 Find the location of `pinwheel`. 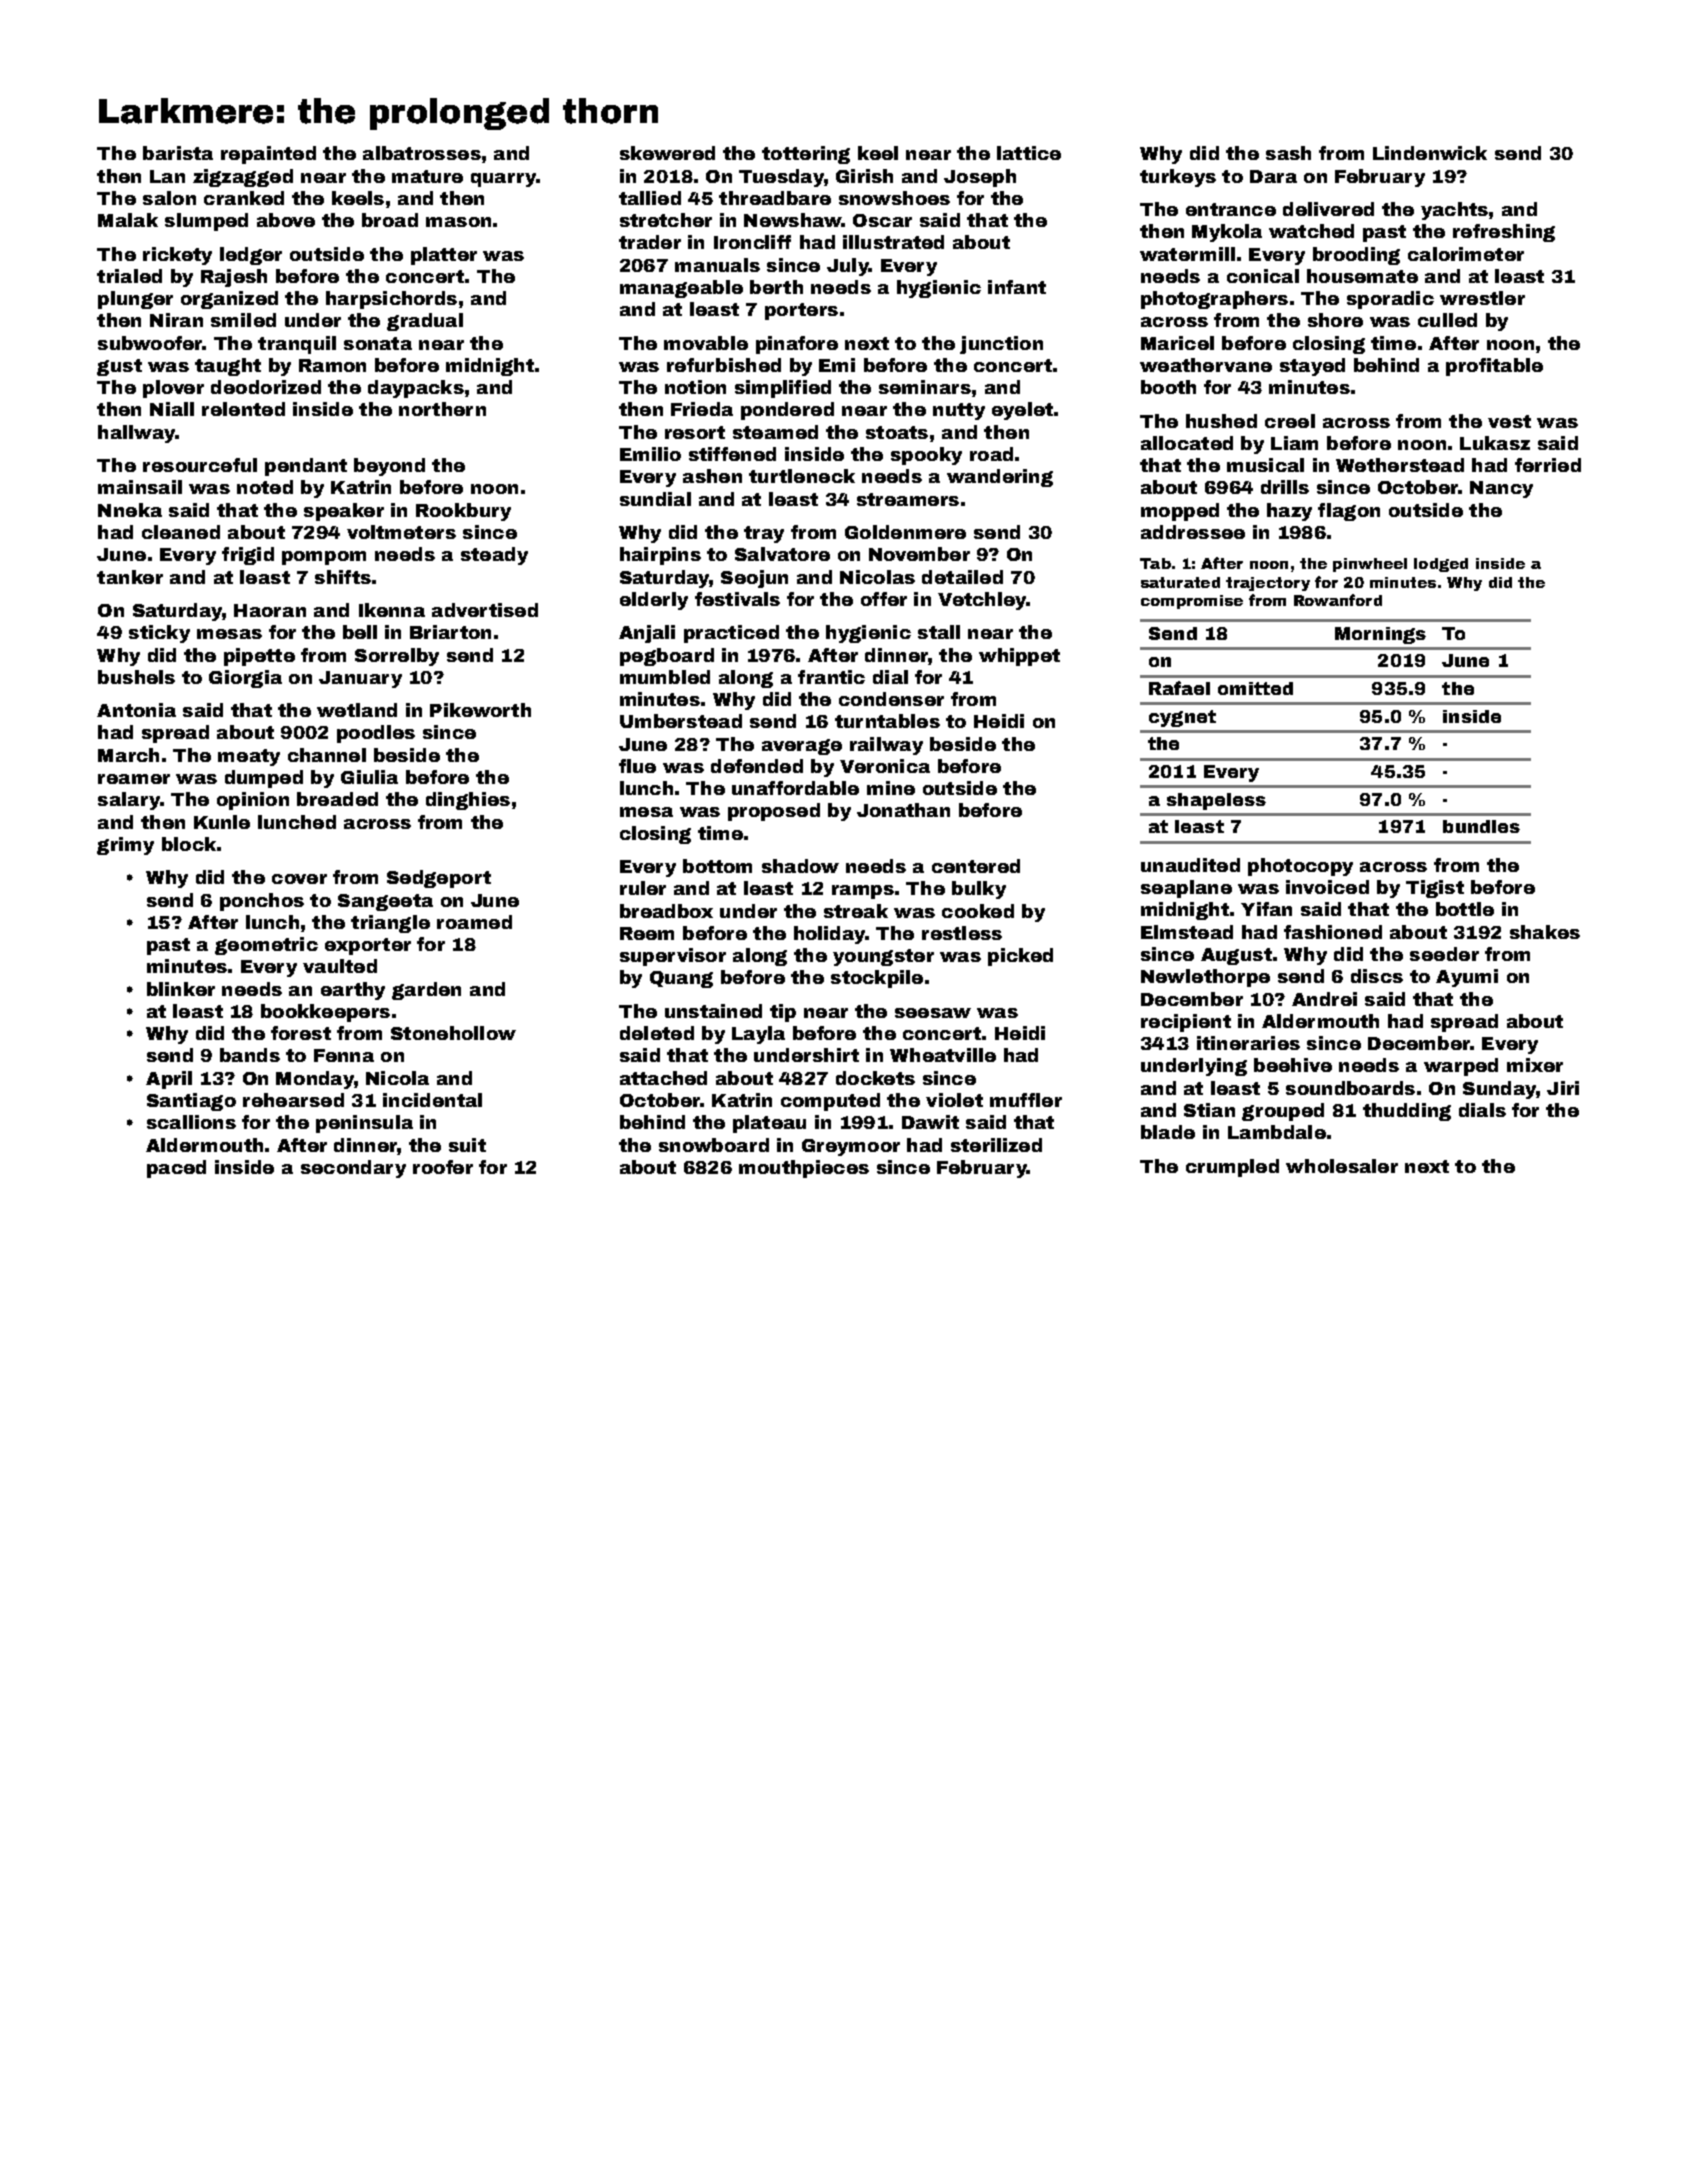

pinwheel is located at coordinates (1370, 565).
